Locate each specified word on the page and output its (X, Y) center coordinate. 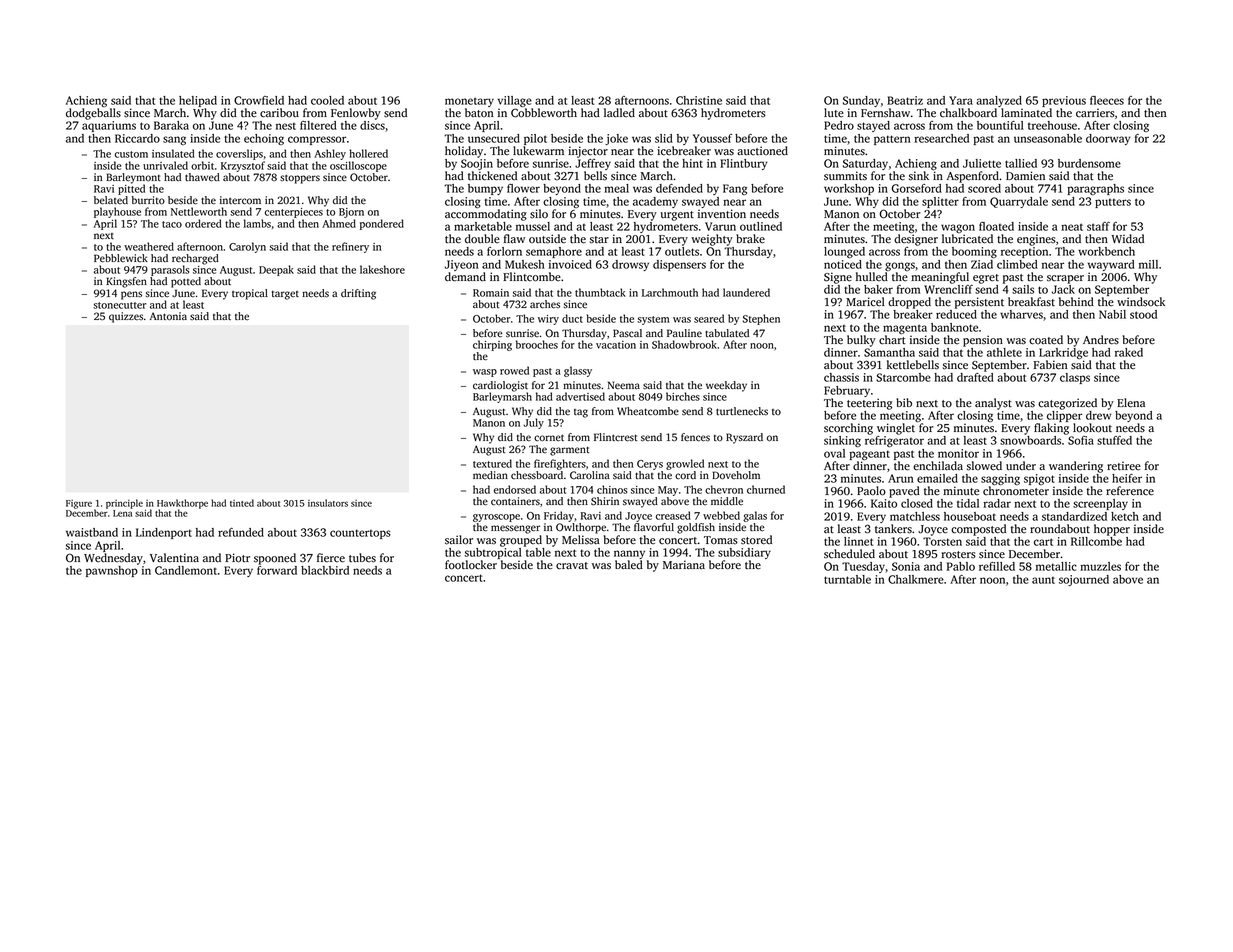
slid (664, 138)
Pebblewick (121, 258)
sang (174, 140)
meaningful (940, 278)
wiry (548, 320)
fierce (331, 558)
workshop (849, 189)
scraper (1065, 279)
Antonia (168, 316)
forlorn (504, 251)
